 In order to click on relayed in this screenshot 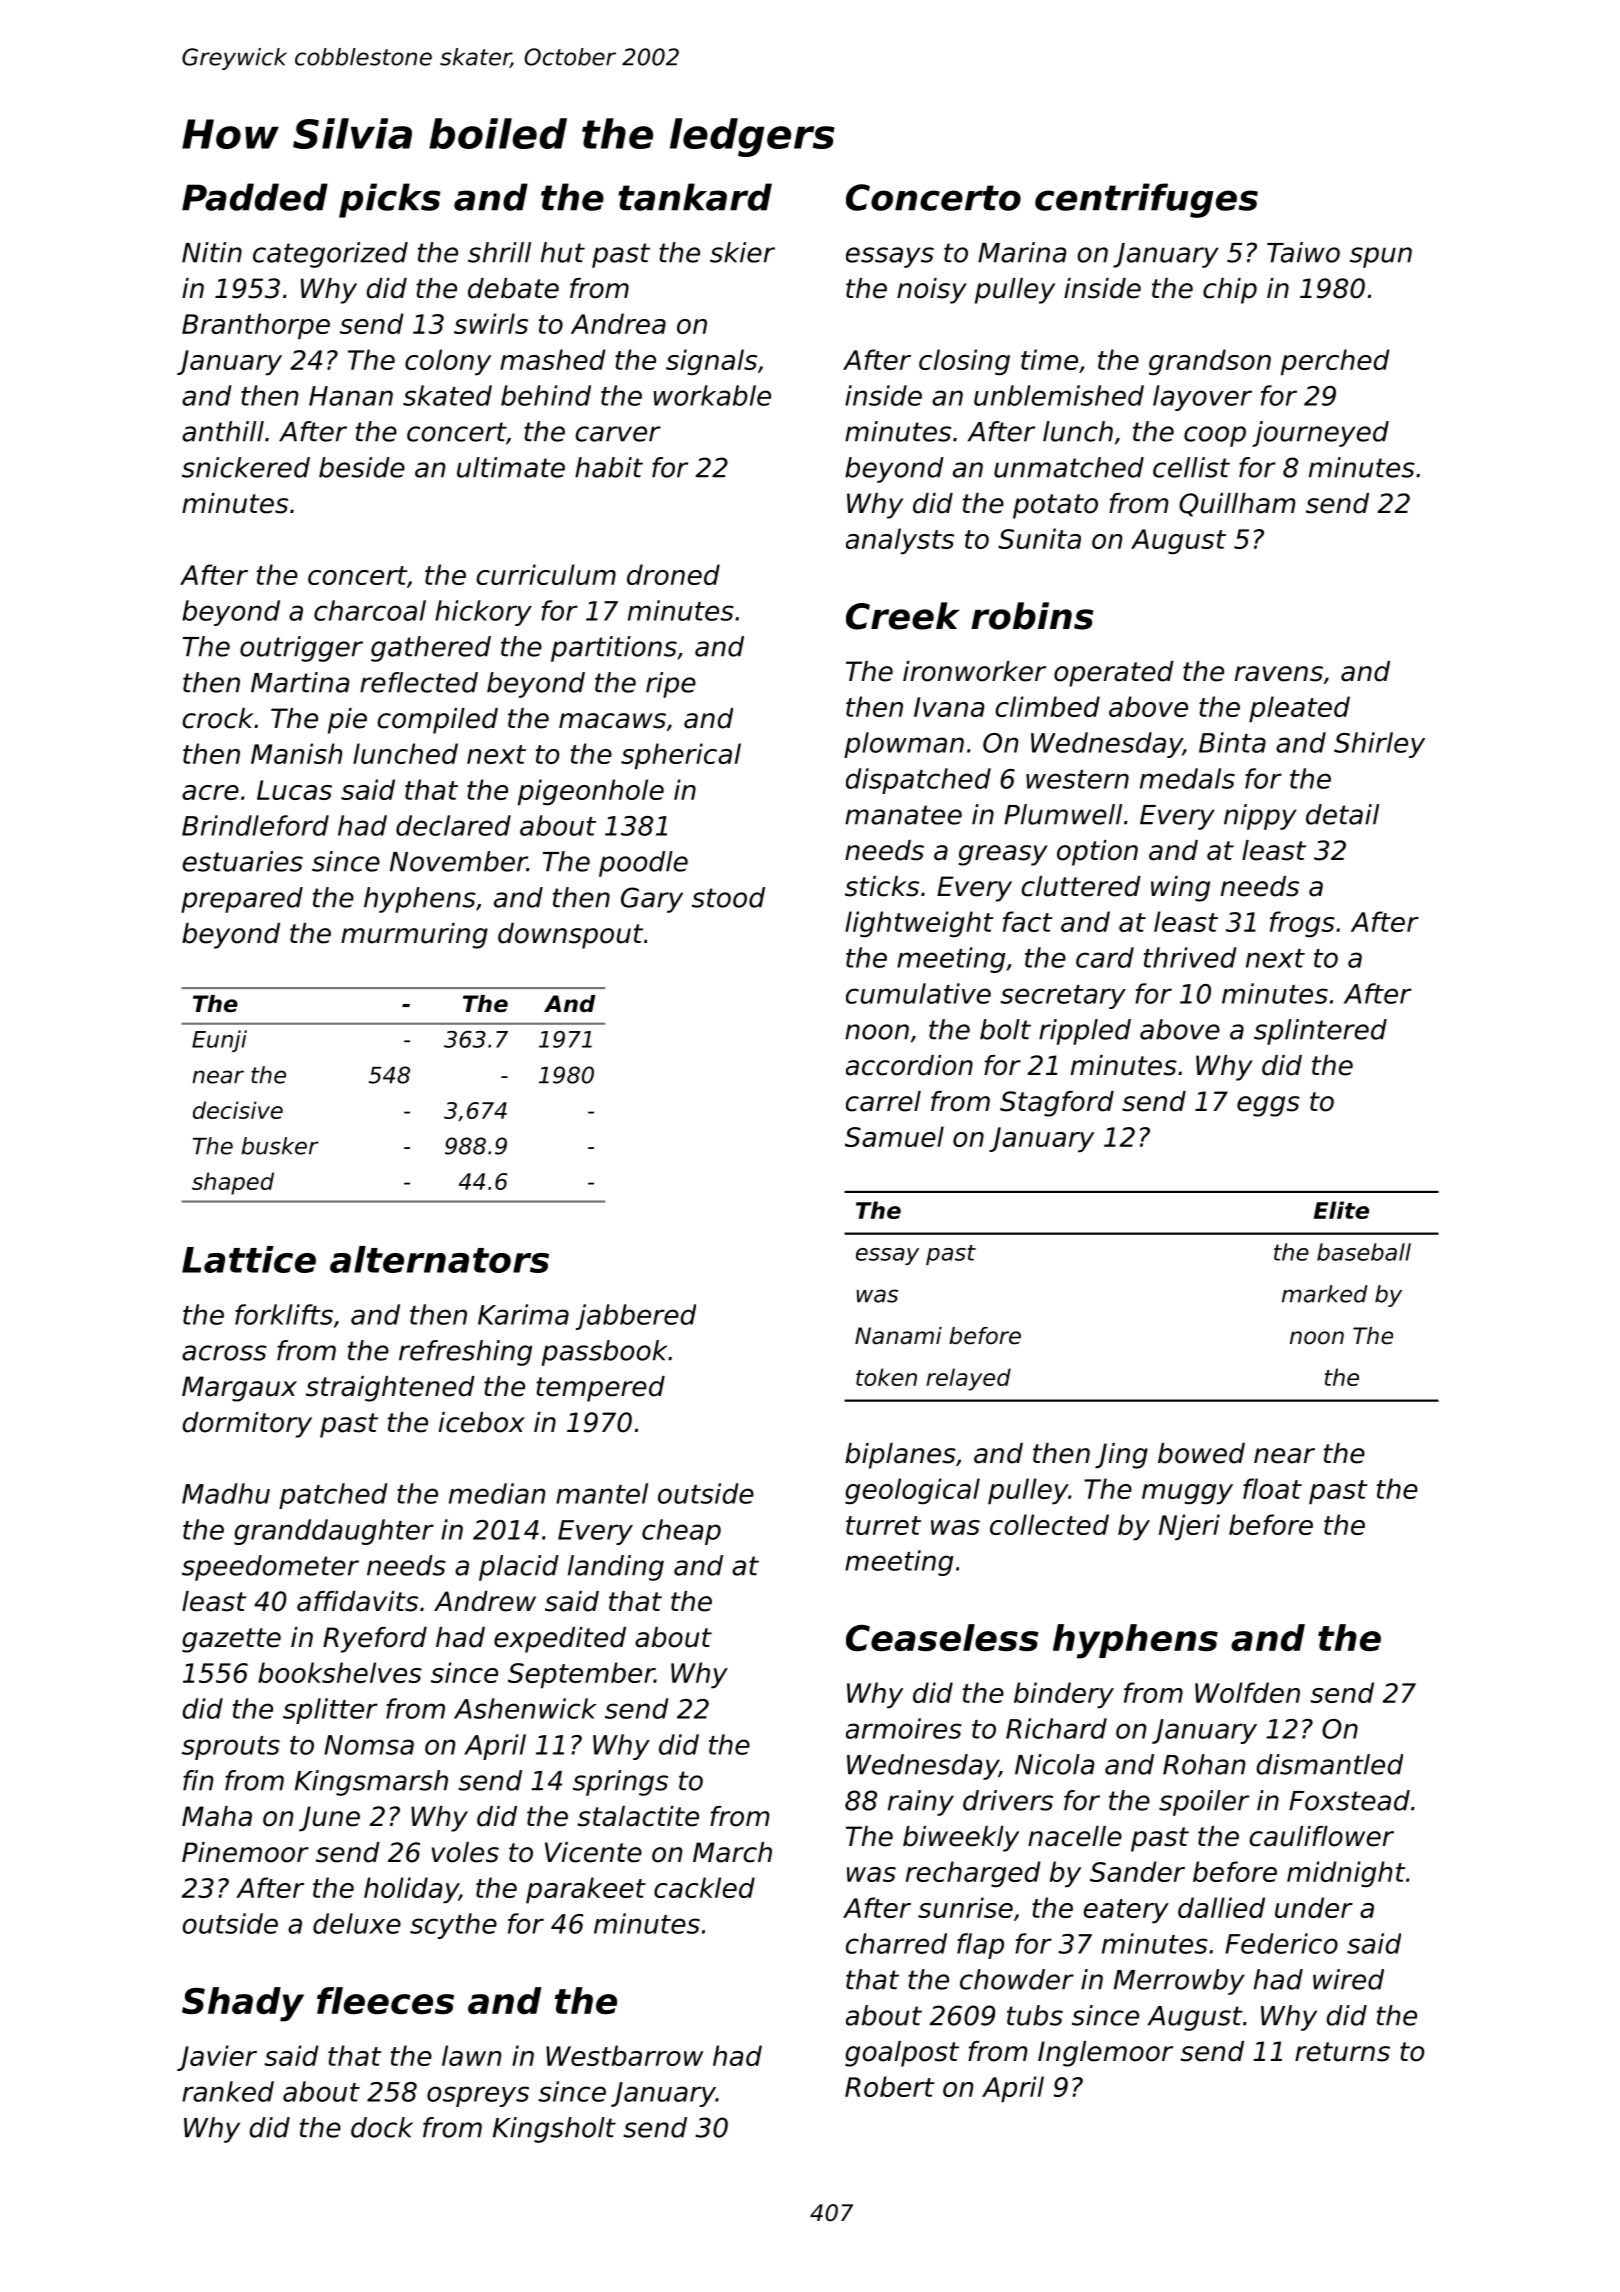, I will do `click(968, 1379)`.
